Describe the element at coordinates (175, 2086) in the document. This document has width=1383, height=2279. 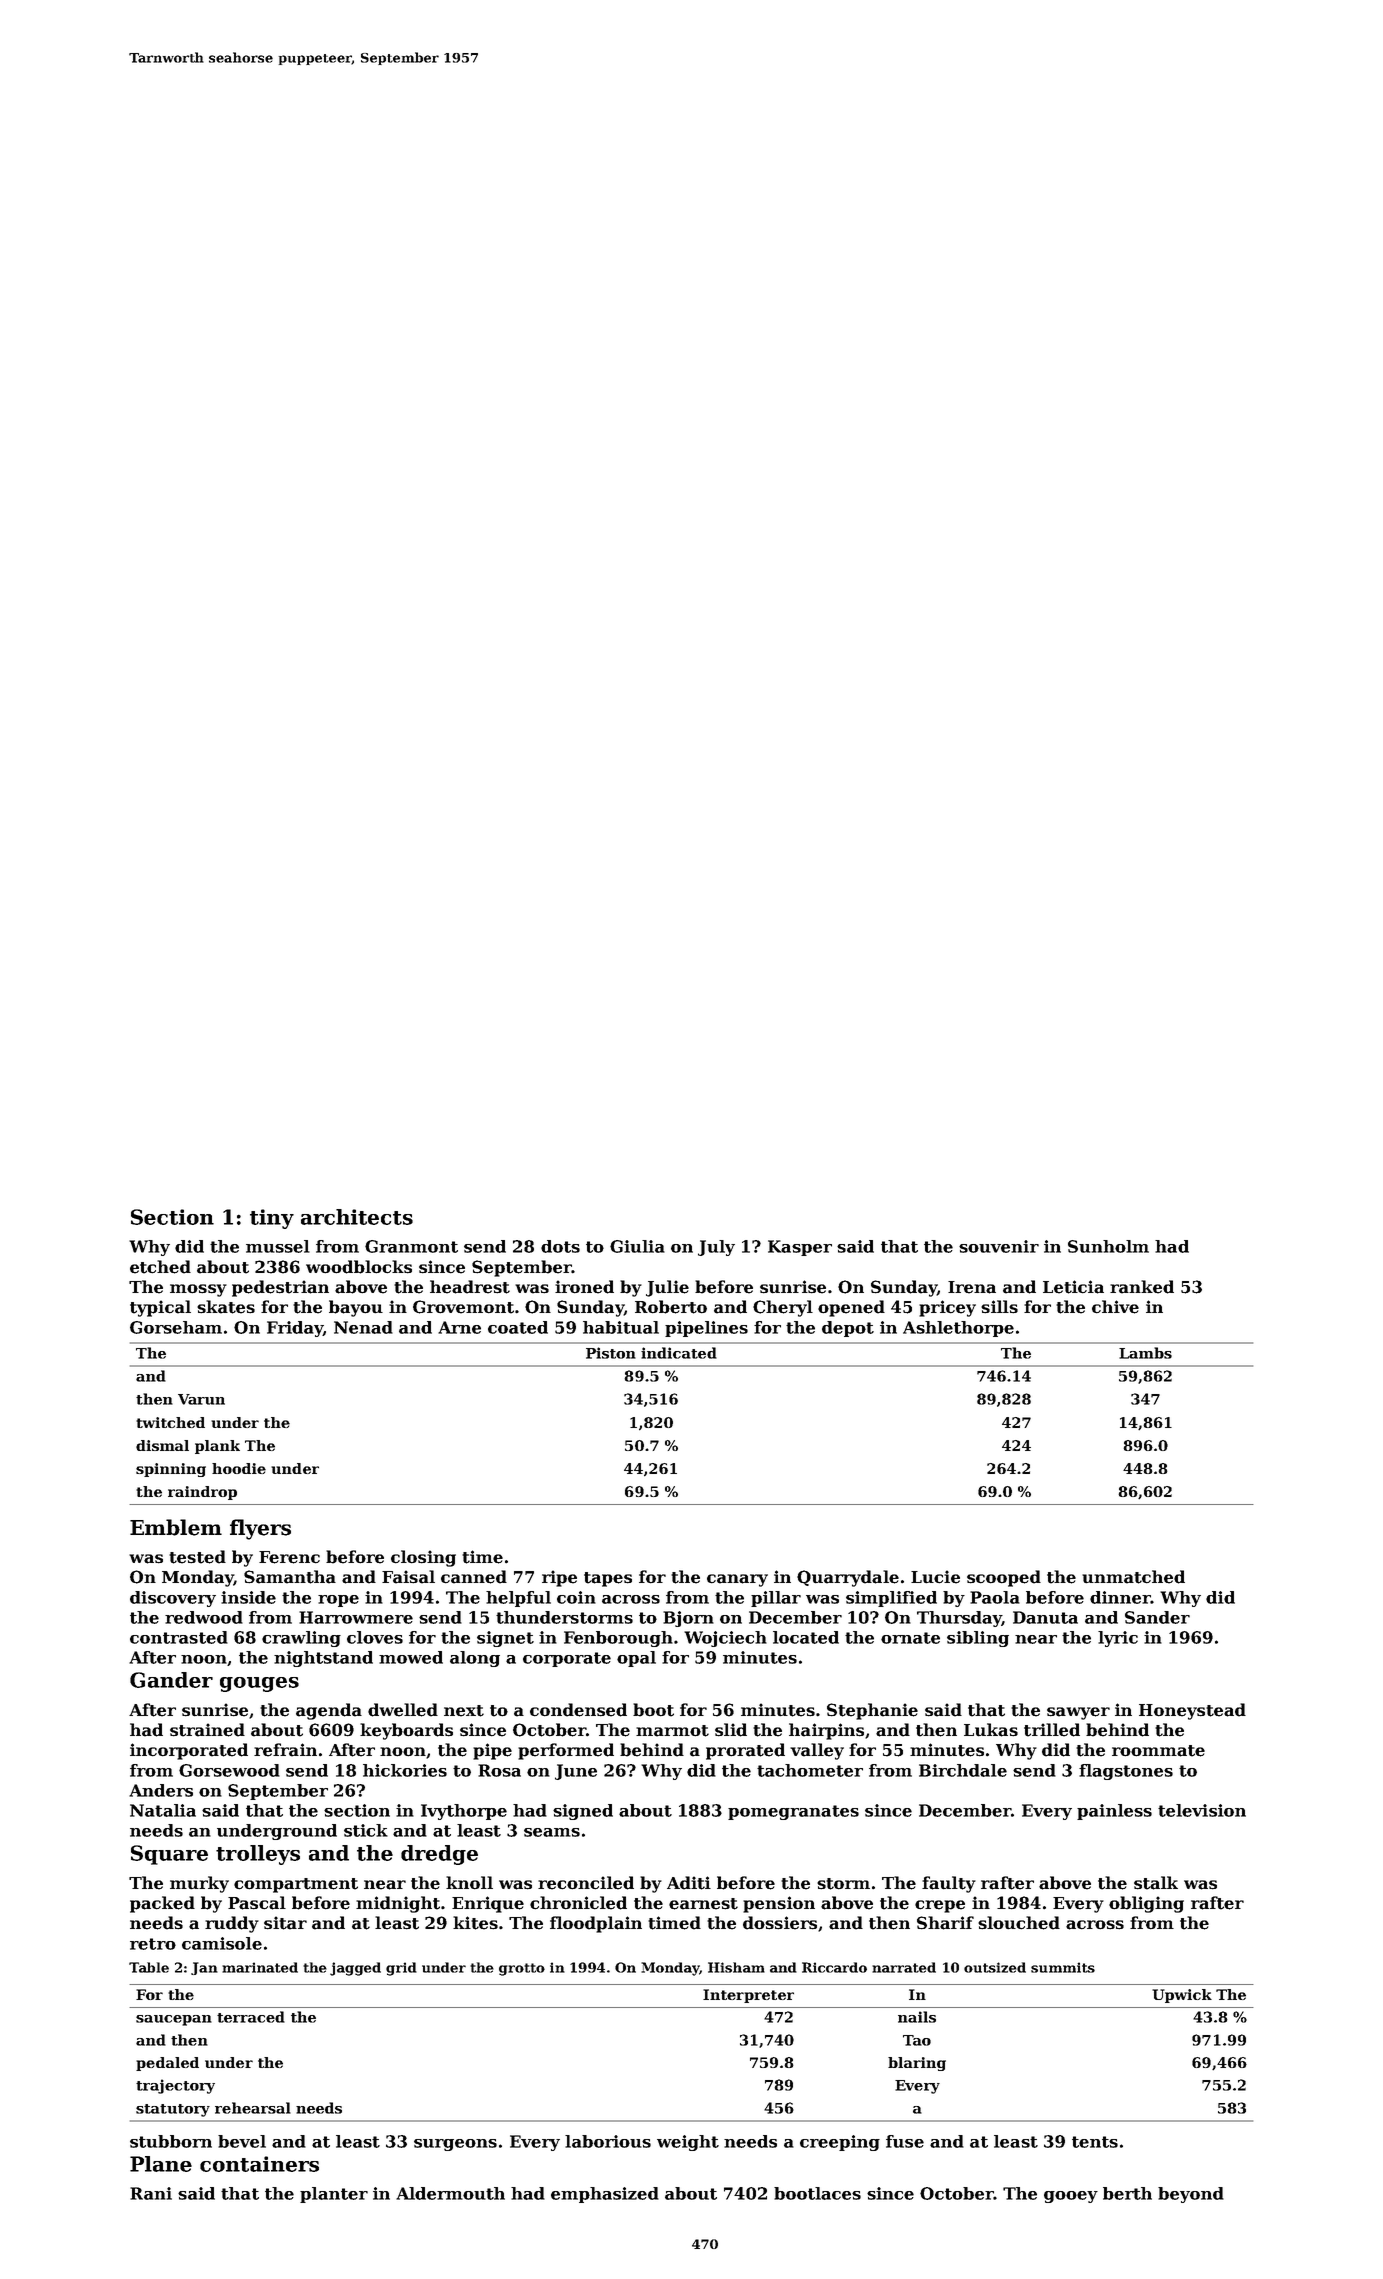
I see `trajectory` at that location.
